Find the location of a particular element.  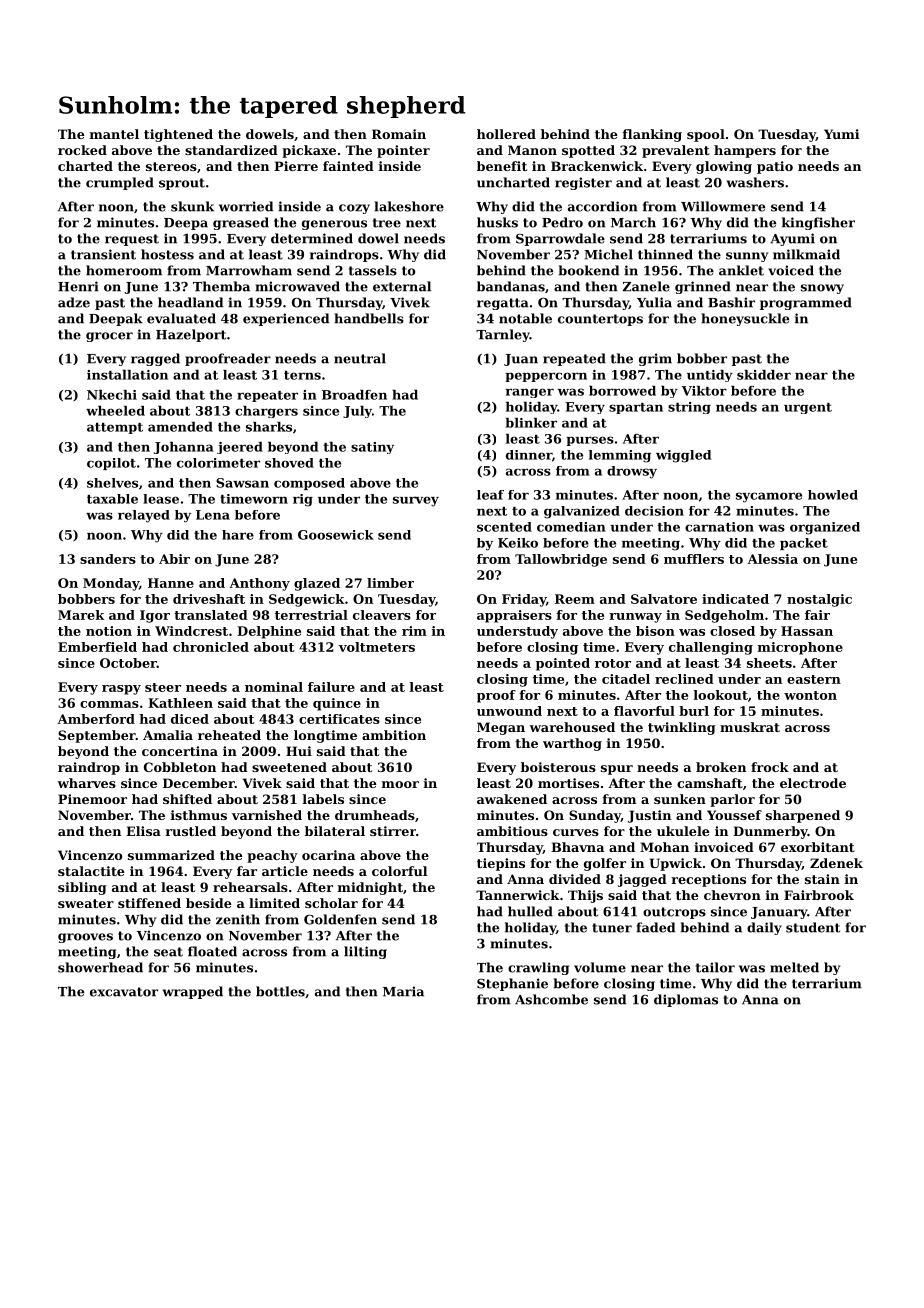

Goldenfen is located at coordinates (340, 919).
